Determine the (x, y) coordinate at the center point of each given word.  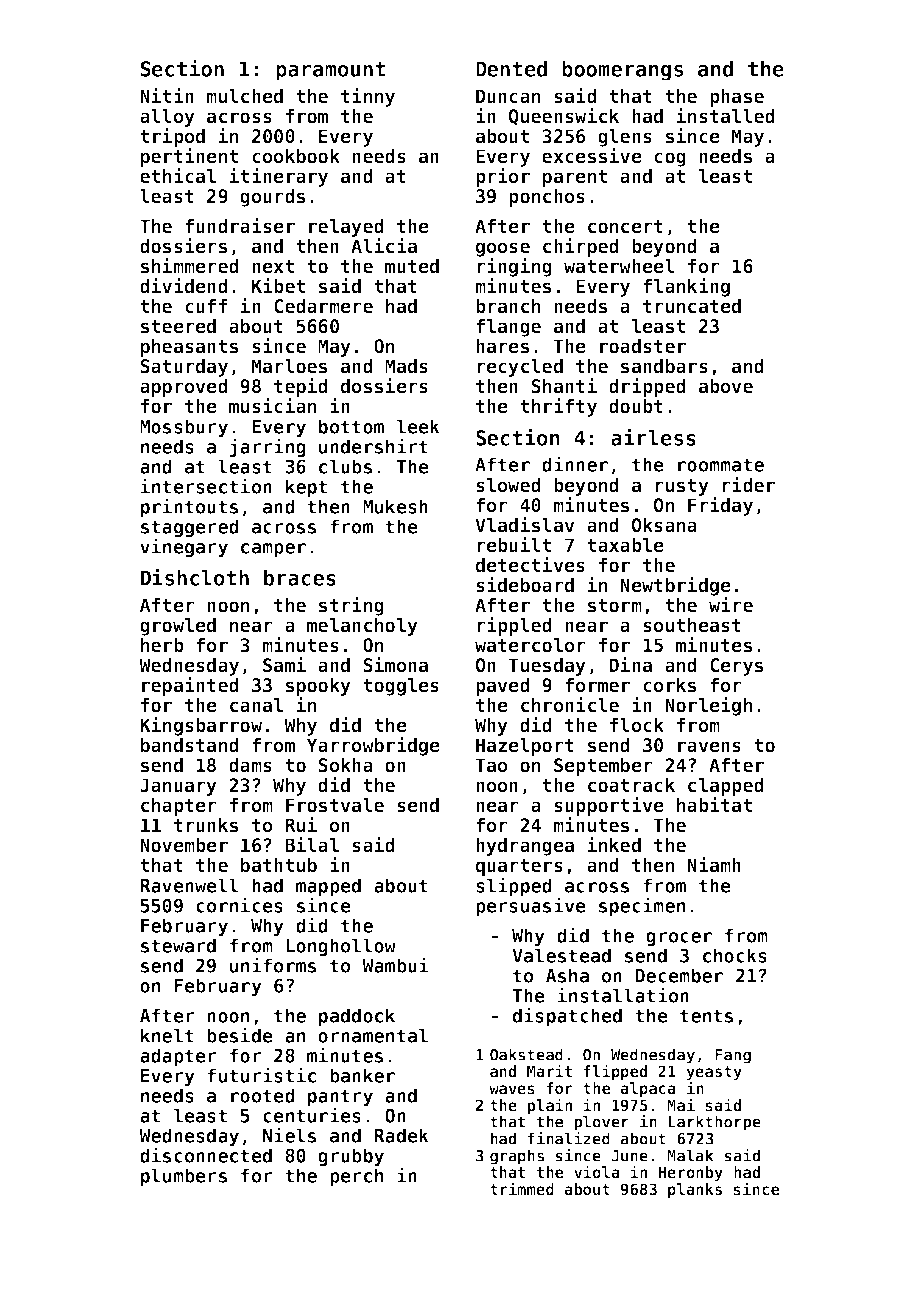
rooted (263, 1095)
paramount (331, 71)
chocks (735, 955)
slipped (514, 887)
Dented (511, 68)
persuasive (531, 907)
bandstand (190, 745)
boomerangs (622, 70)
